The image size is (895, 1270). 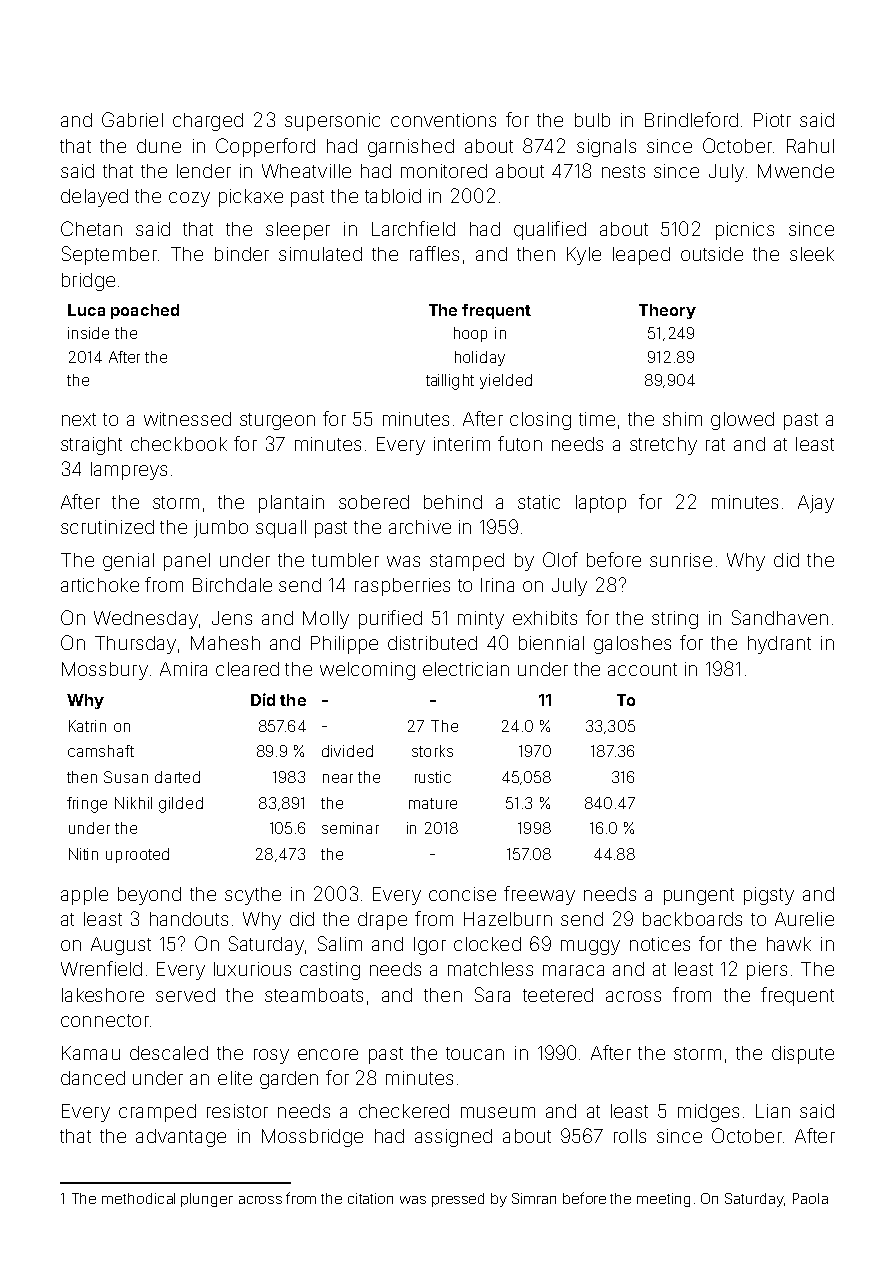 What do you see at coordinates (87, 805) in the screenshot?
I see `fringe` at bounding box center [87, 805].
